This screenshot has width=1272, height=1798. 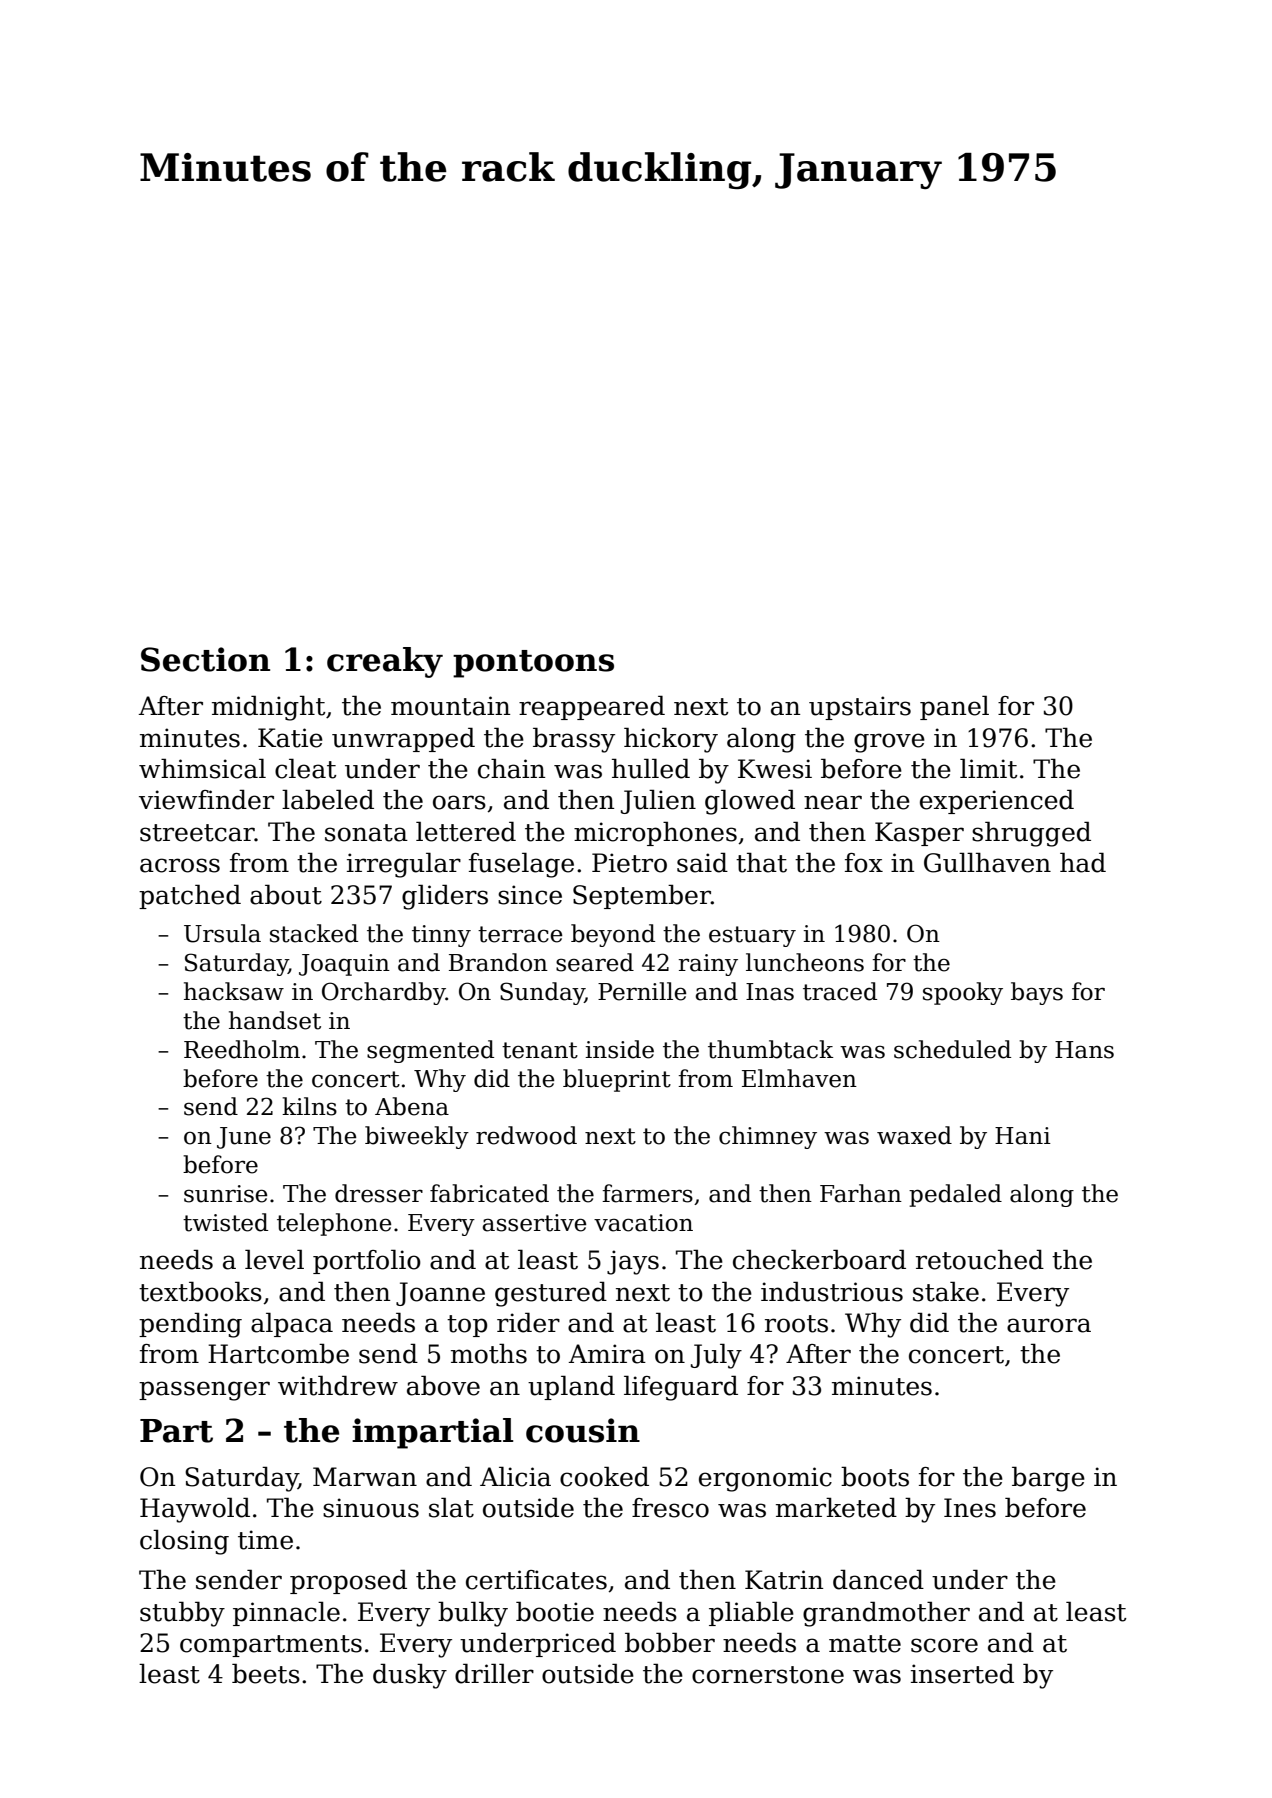 What do you see at coordinates (946, 1291) in the screenshot?
I see `stake` at bounding box center [946, 1291].
